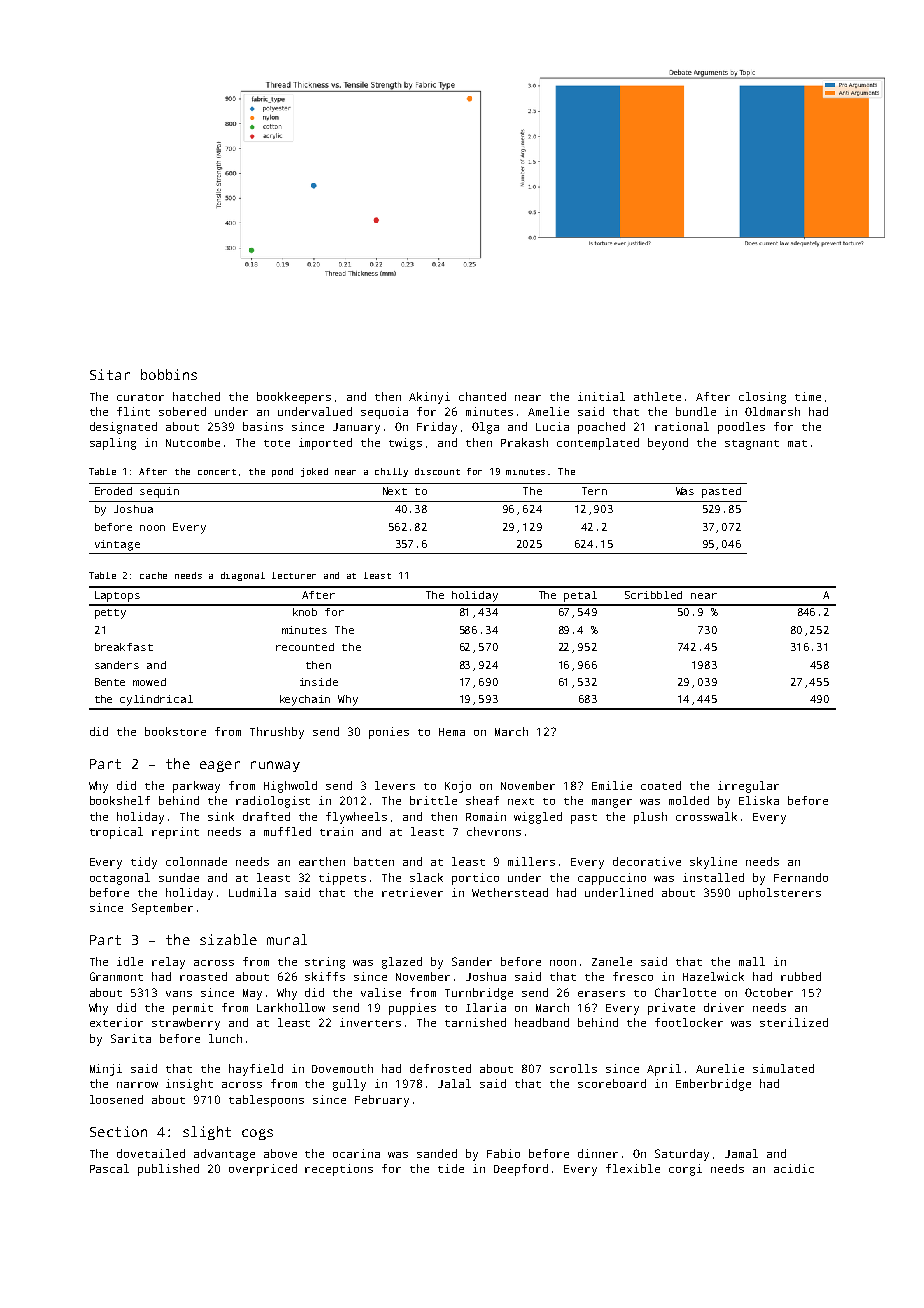  Describe the element at coordinates (220, 766) in the screenshot. I see `eager` at that location.
